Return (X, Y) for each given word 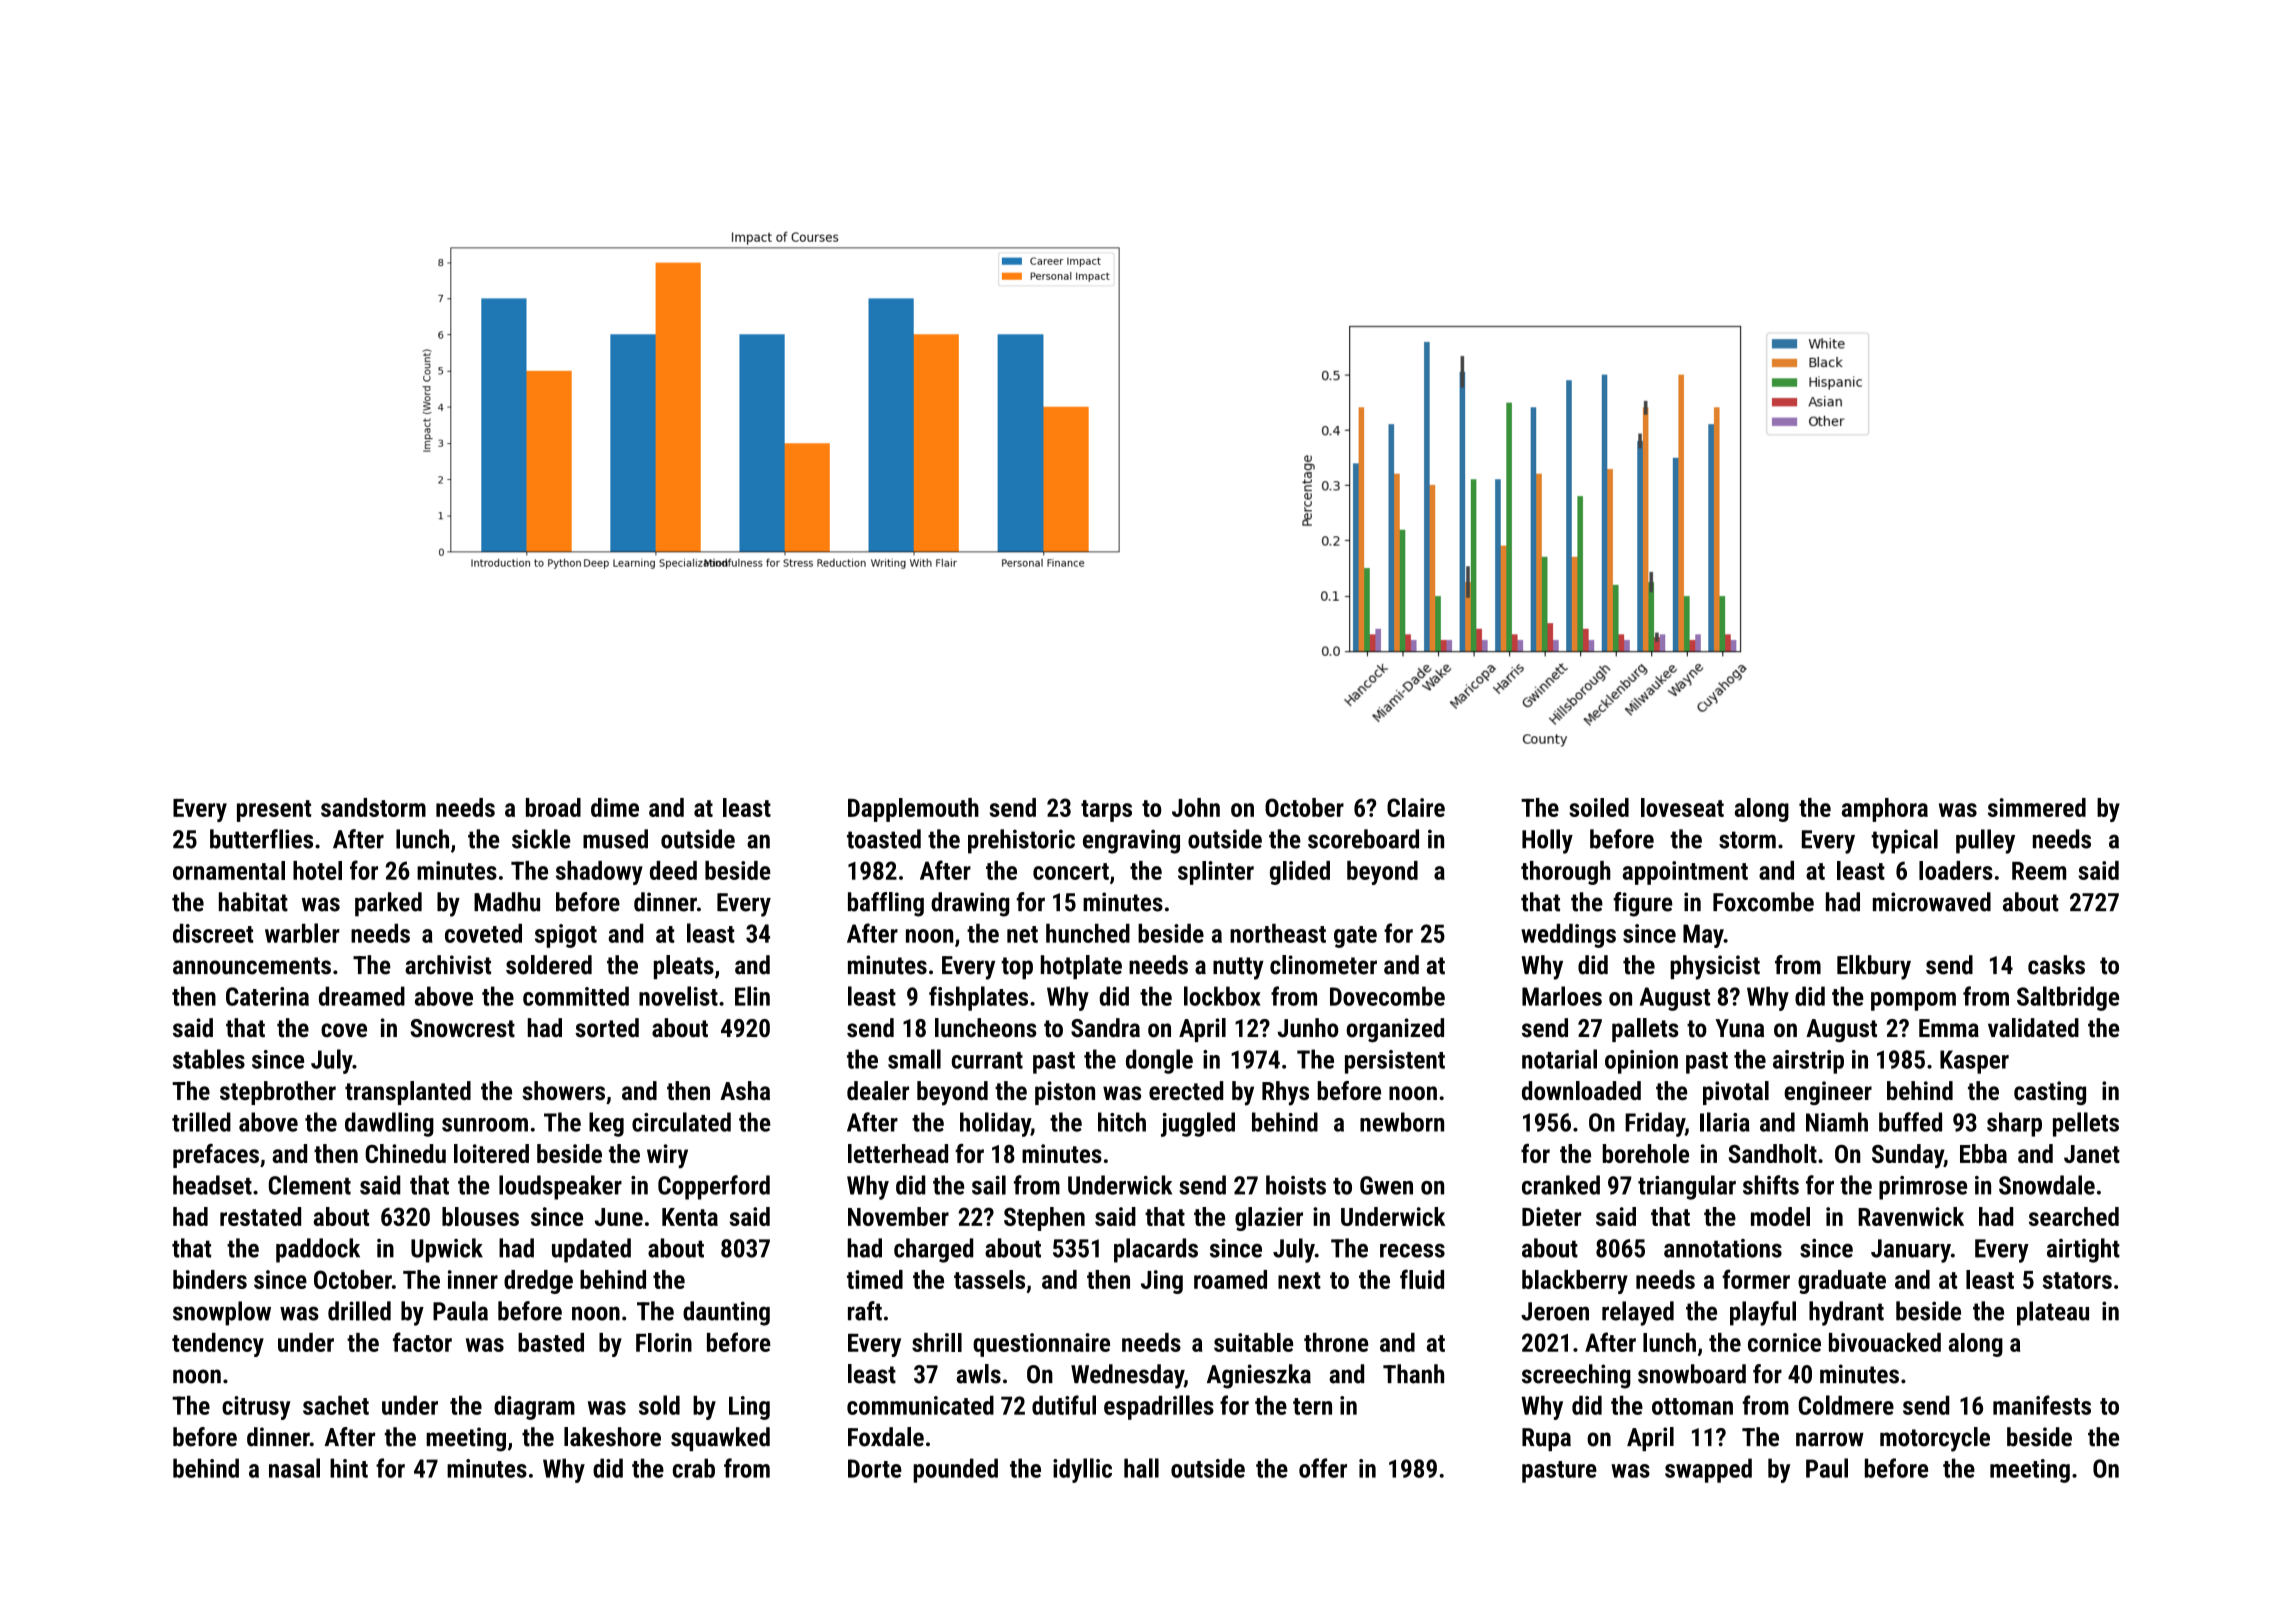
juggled (1198, 1124)
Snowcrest (462, 1028)
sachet (336, 1405)
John (1196, 807)
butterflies (261, 839)
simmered (2037, 807)
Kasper (1974, 1062)
